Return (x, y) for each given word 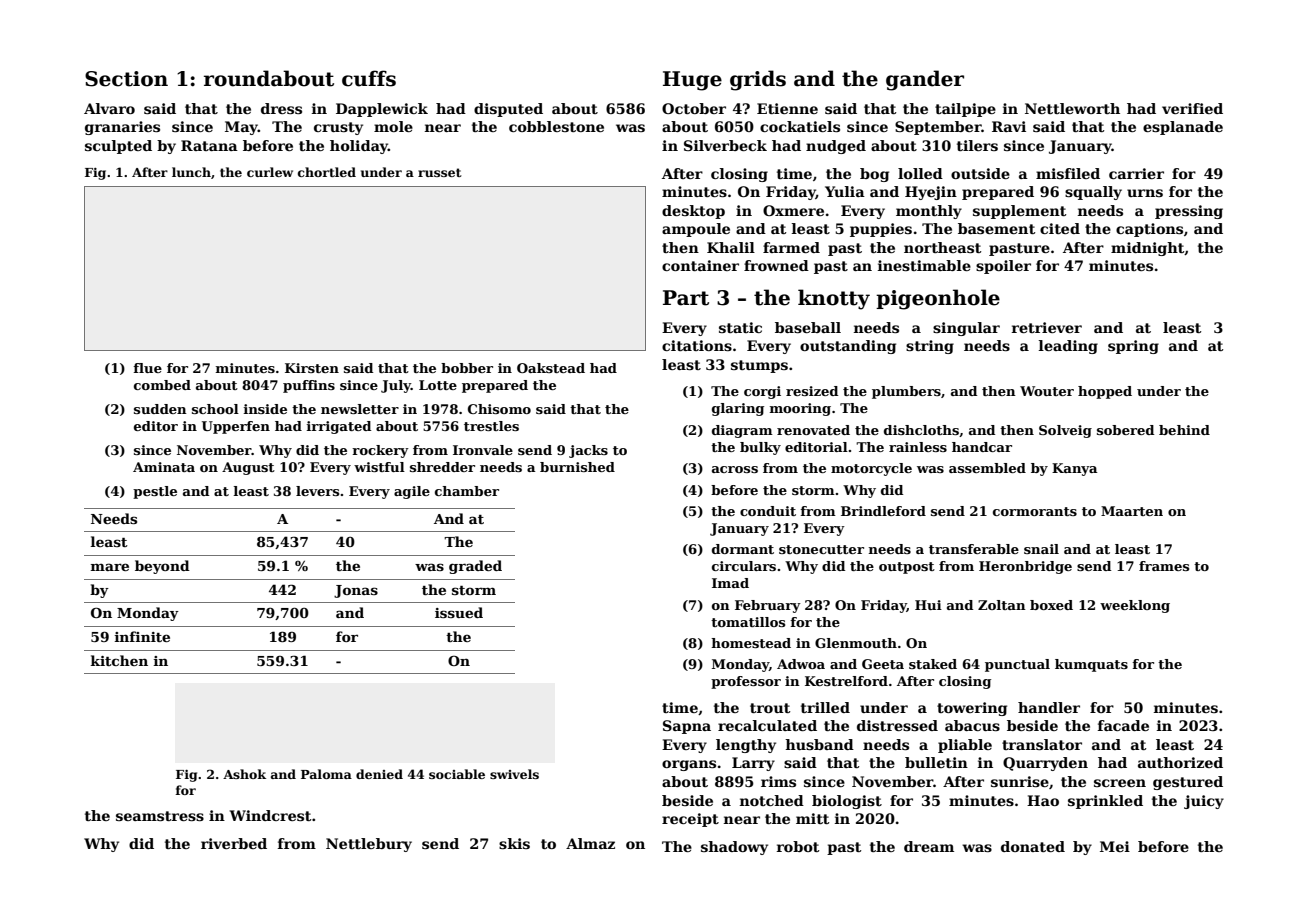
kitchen (119, 660)
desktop (693, 212)
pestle (155, 492)
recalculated (767, 725)
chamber (467, 491)
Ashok (244, 774)
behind (1184, 430)
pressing (1189, 212)
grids (758, 80)
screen (1120, 783)
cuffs (369, 78)
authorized (1180, 762)
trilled (825, 707)
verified (1192, 108)
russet (440, 172)
